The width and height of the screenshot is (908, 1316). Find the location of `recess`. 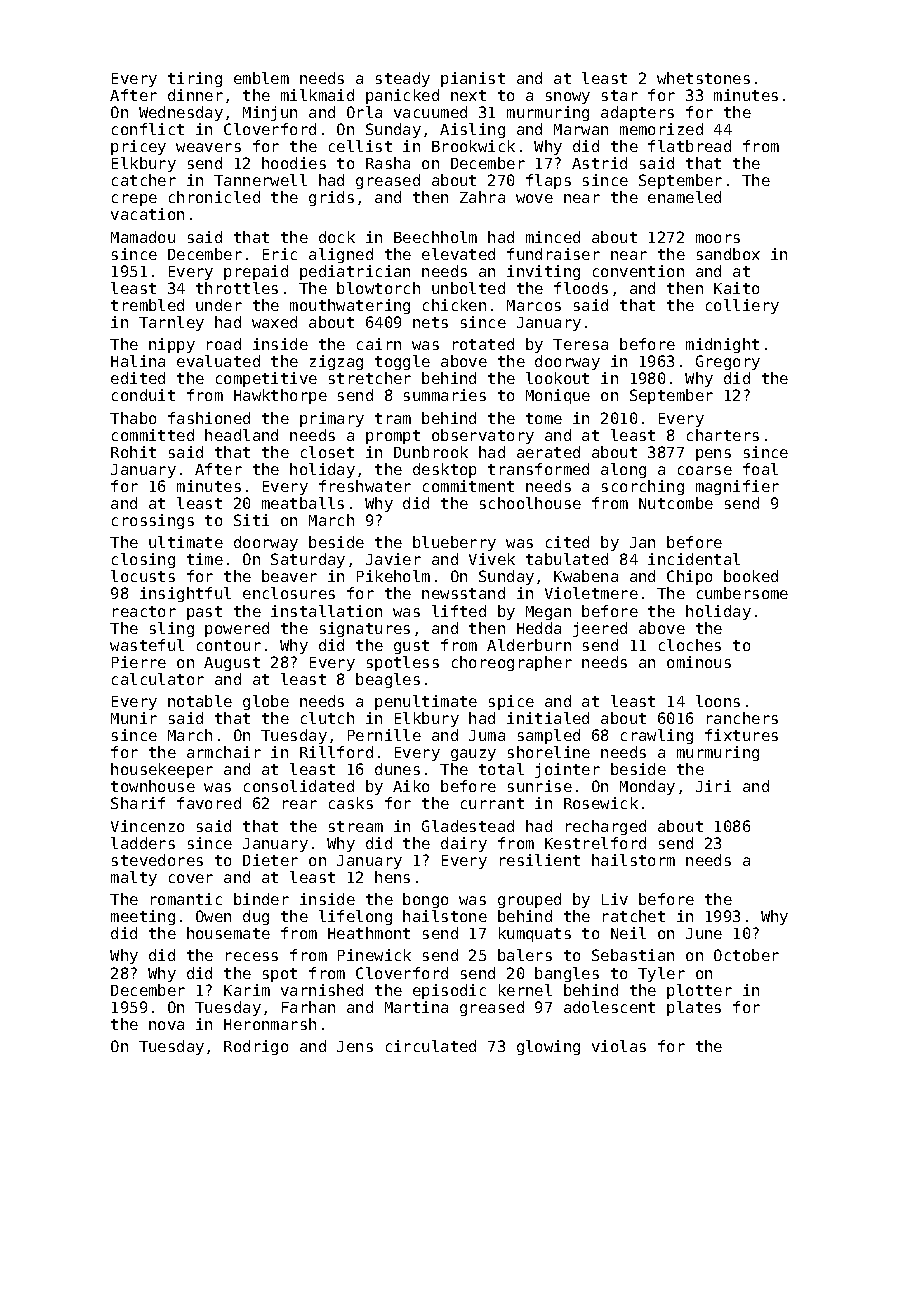

recess is located at coordinates (252, 956).
